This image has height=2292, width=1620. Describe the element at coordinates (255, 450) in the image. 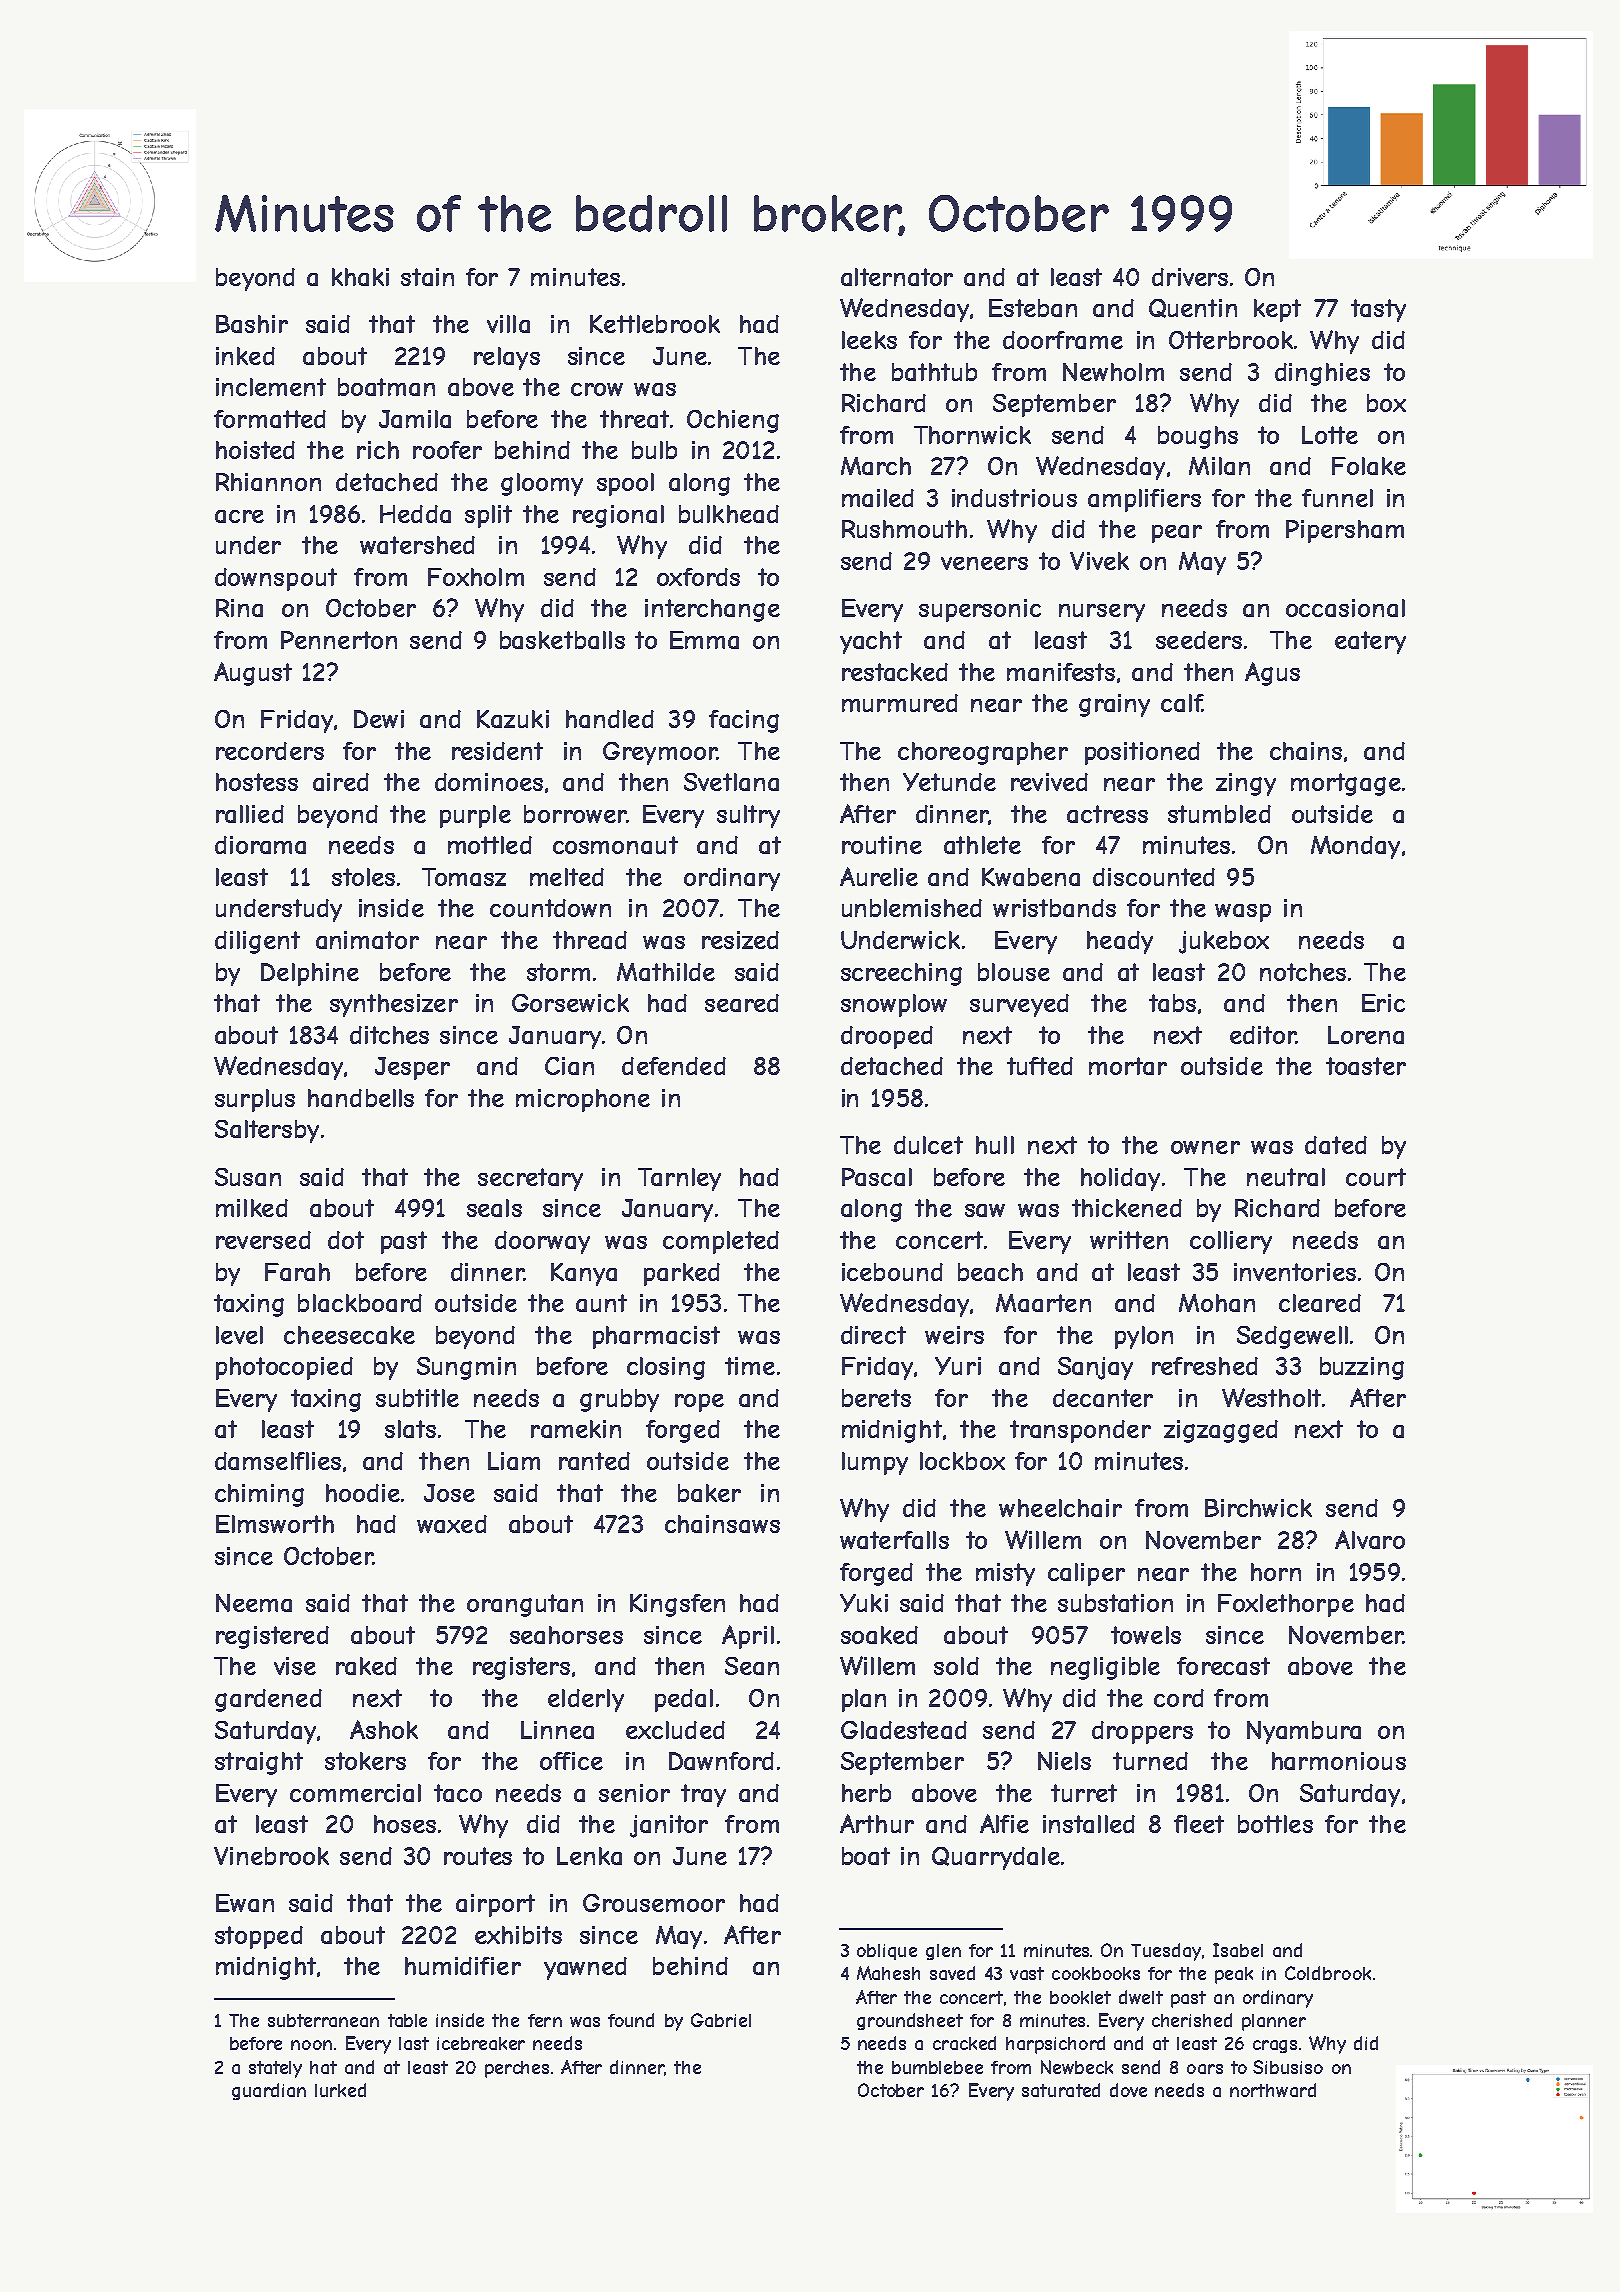

I see `hoisted` at that location.
